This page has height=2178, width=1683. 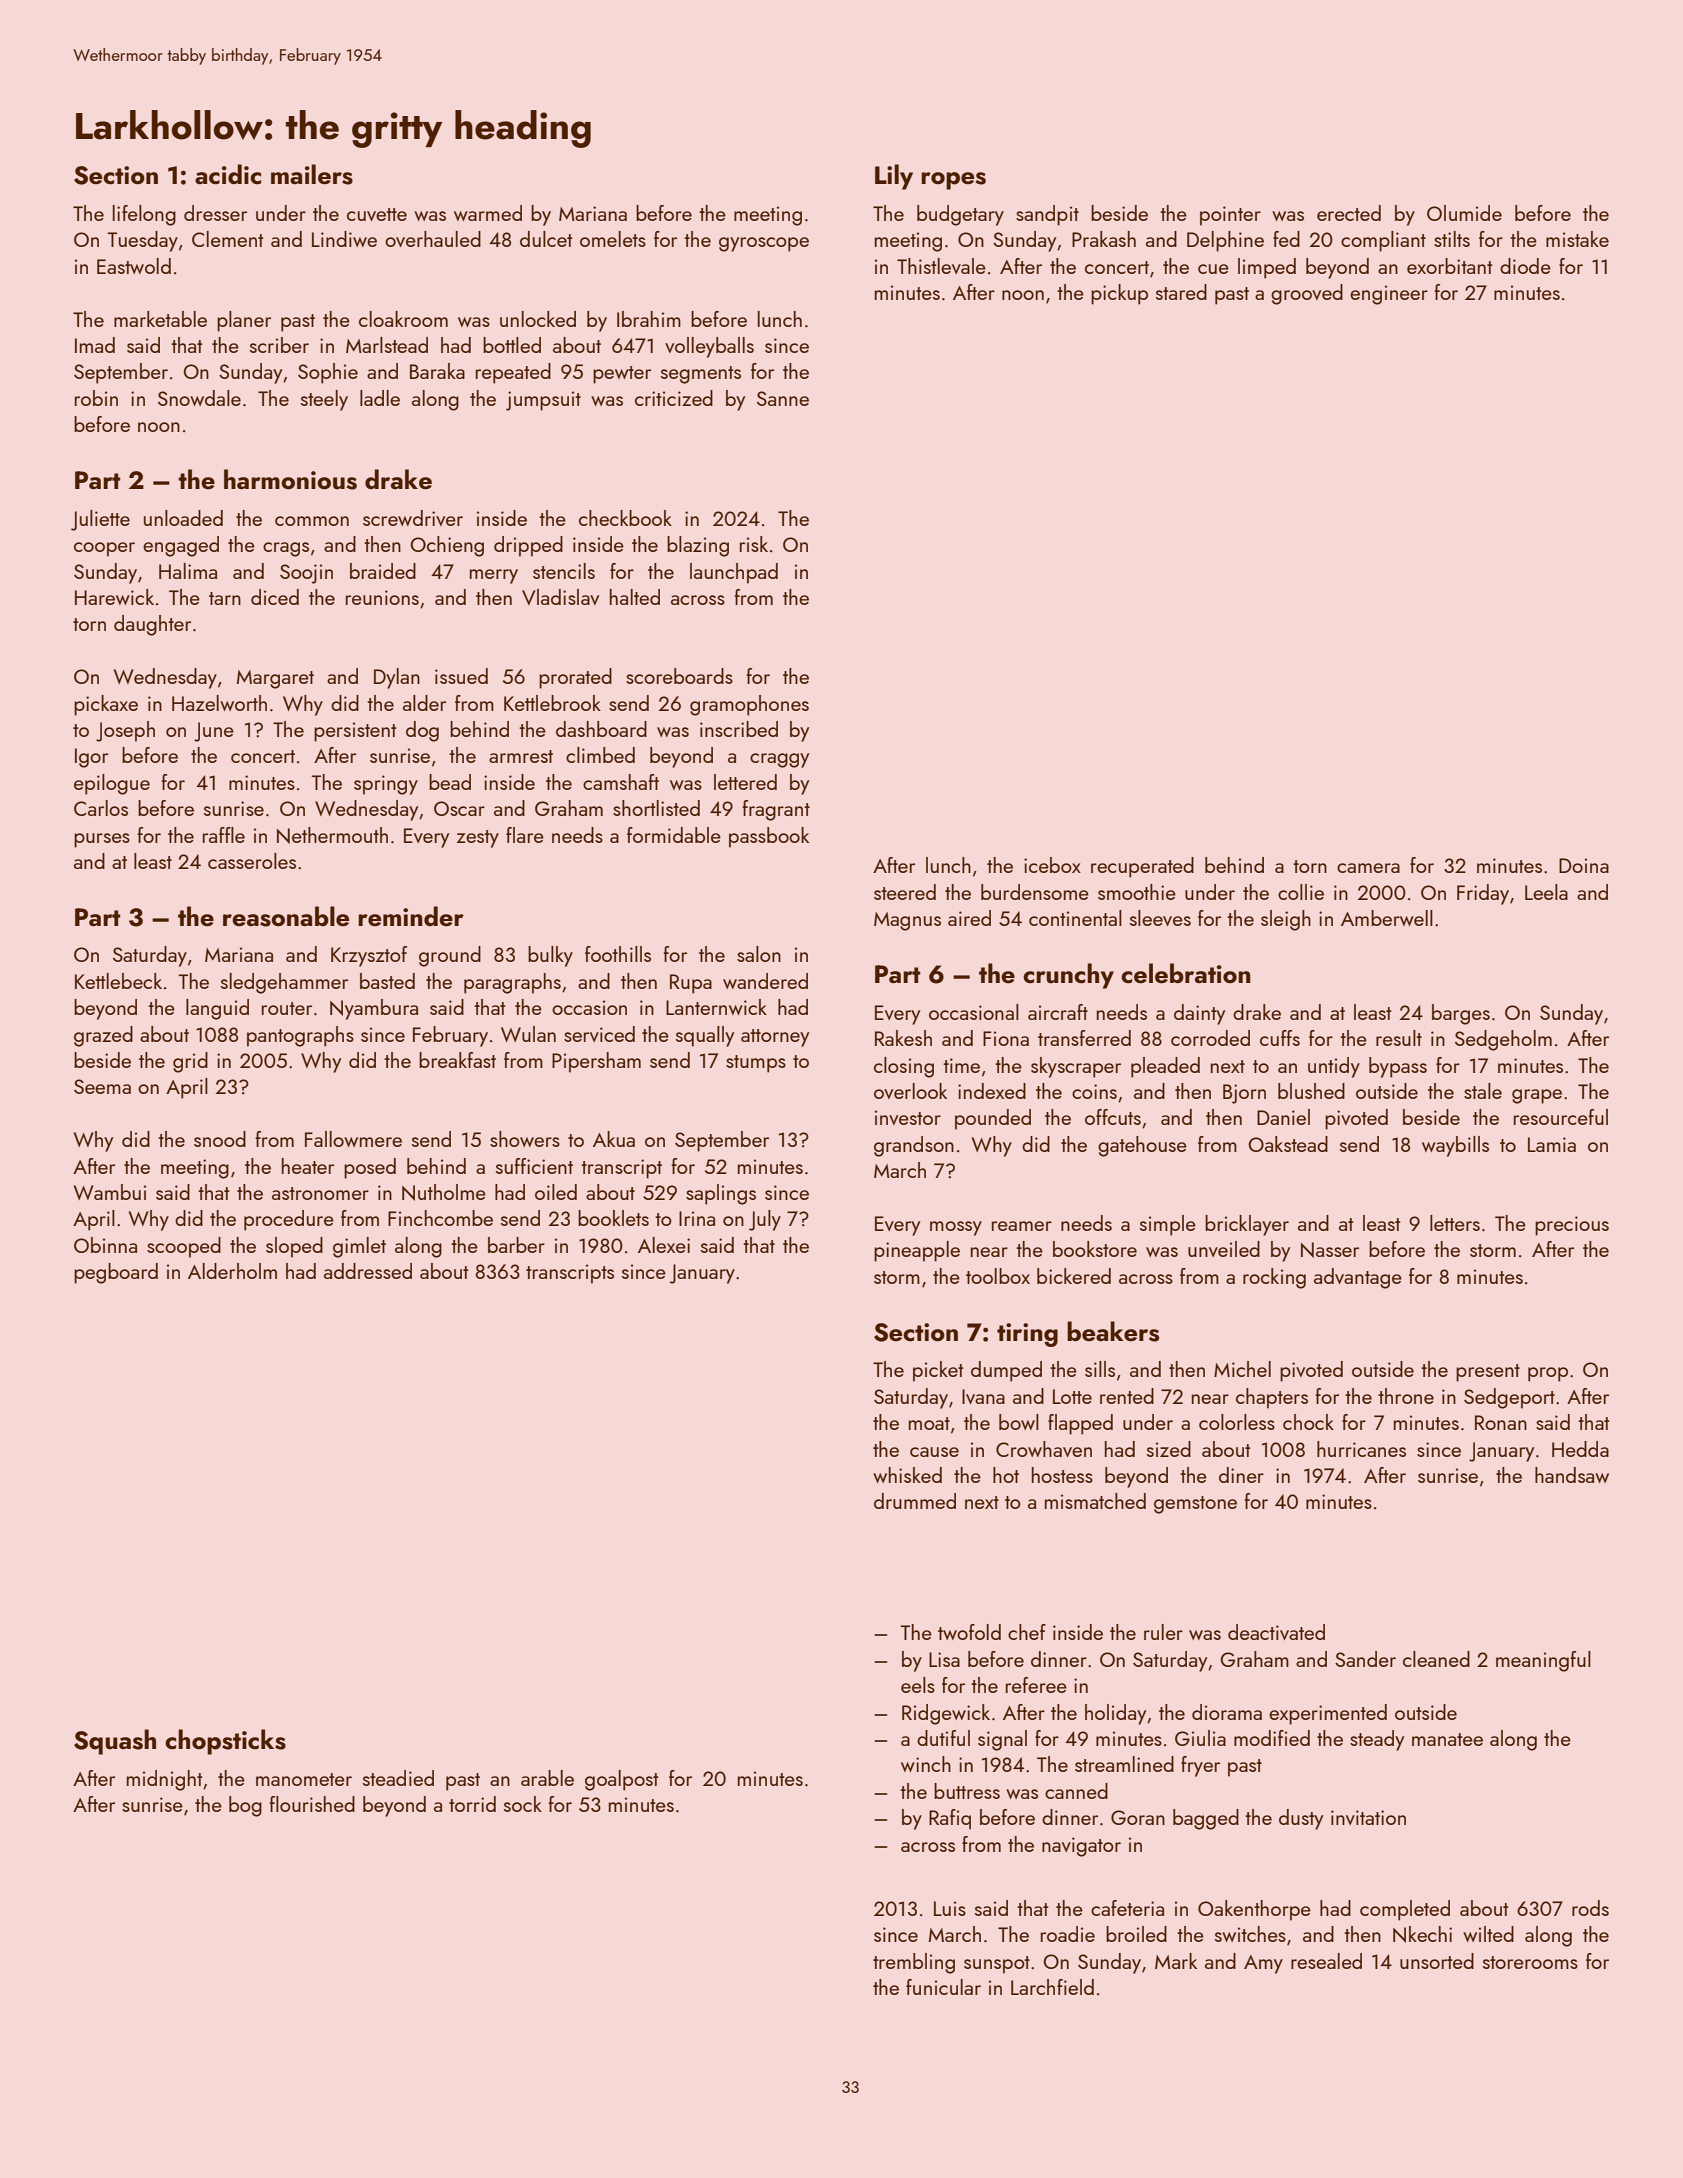 I want to click on screwdriver, so click(x=413, y=518).
